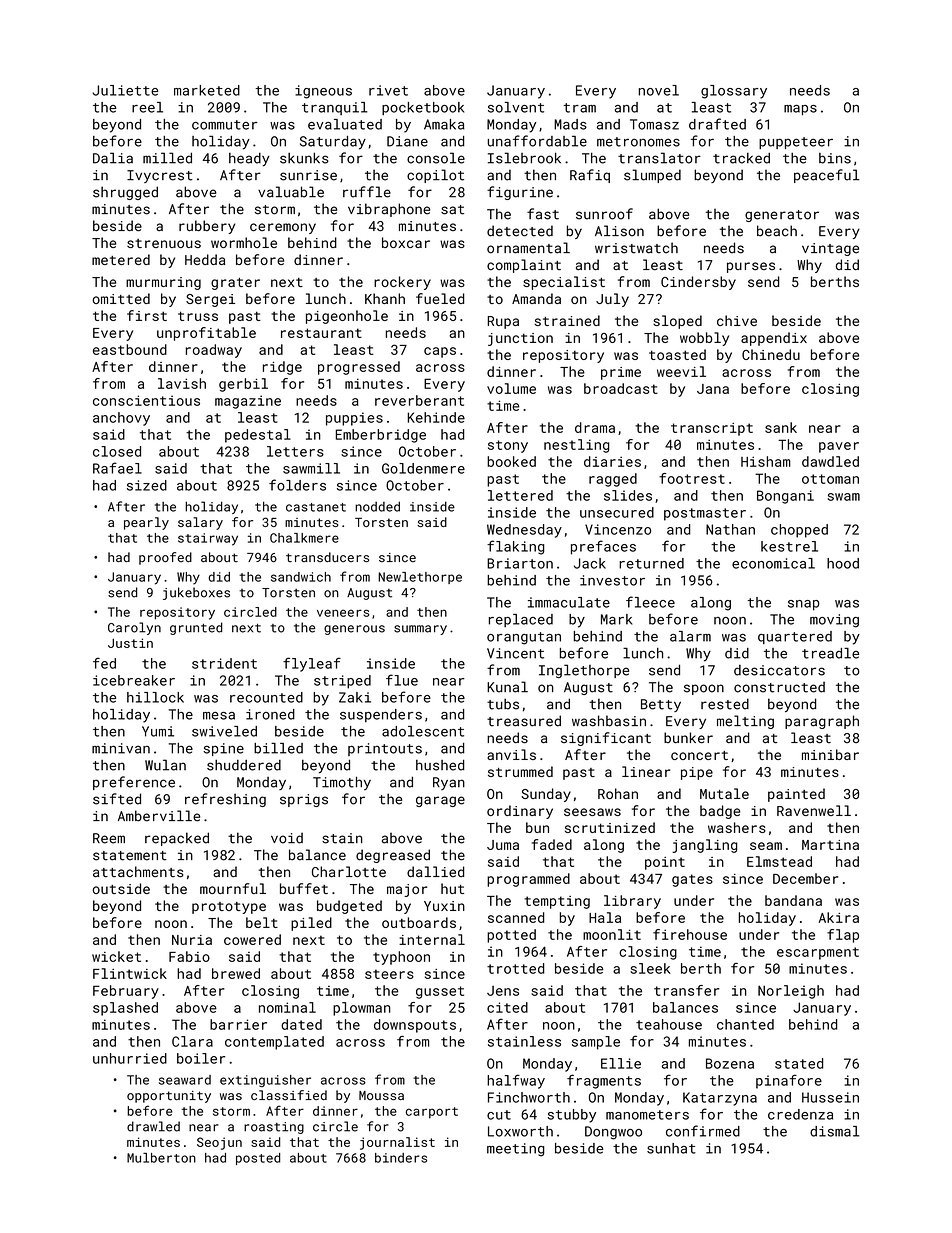 Image resolution: width=952 pixels, height=1233 pixels. What do you see at coordinates (734, 92) in the screenshot?
I see `glossary` at bounding box center [734, 92].
